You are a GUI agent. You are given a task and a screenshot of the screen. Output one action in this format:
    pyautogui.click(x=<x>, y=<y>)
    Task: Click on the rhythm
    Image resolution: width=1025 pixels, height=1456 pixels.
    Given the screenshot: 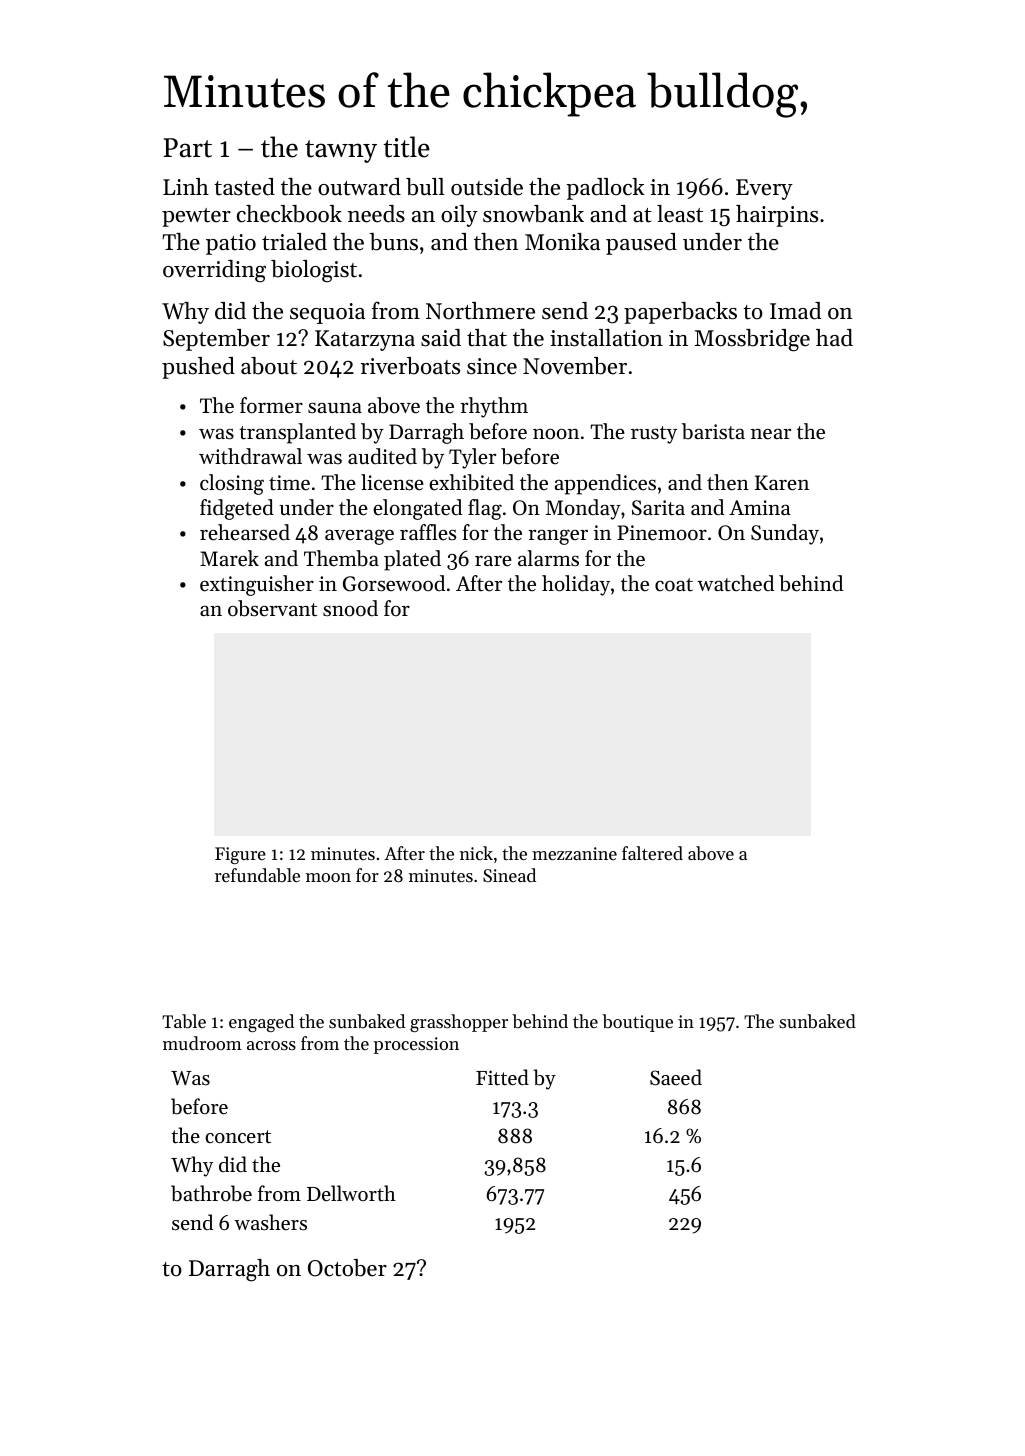 What is the action you would take?
    pyautogui.click(x=494, y=407)
